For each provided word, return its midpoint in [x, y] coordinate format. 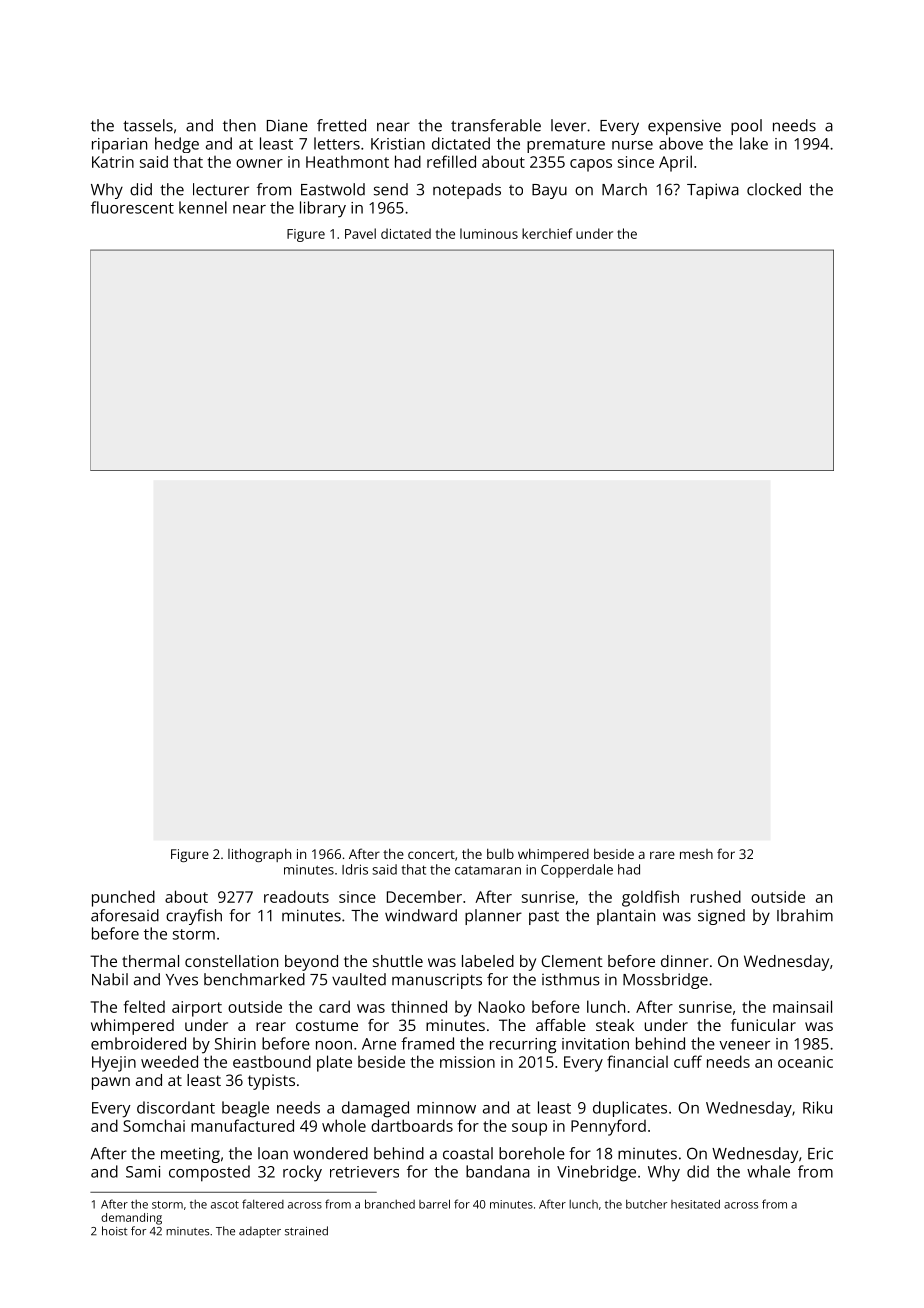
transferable [496, 125]
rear [271, 1026]
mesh [696, 854]
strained [306, 1231]
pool [746, 127]
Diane [287, 125]
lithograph [259, 855]
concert [431, 854]
